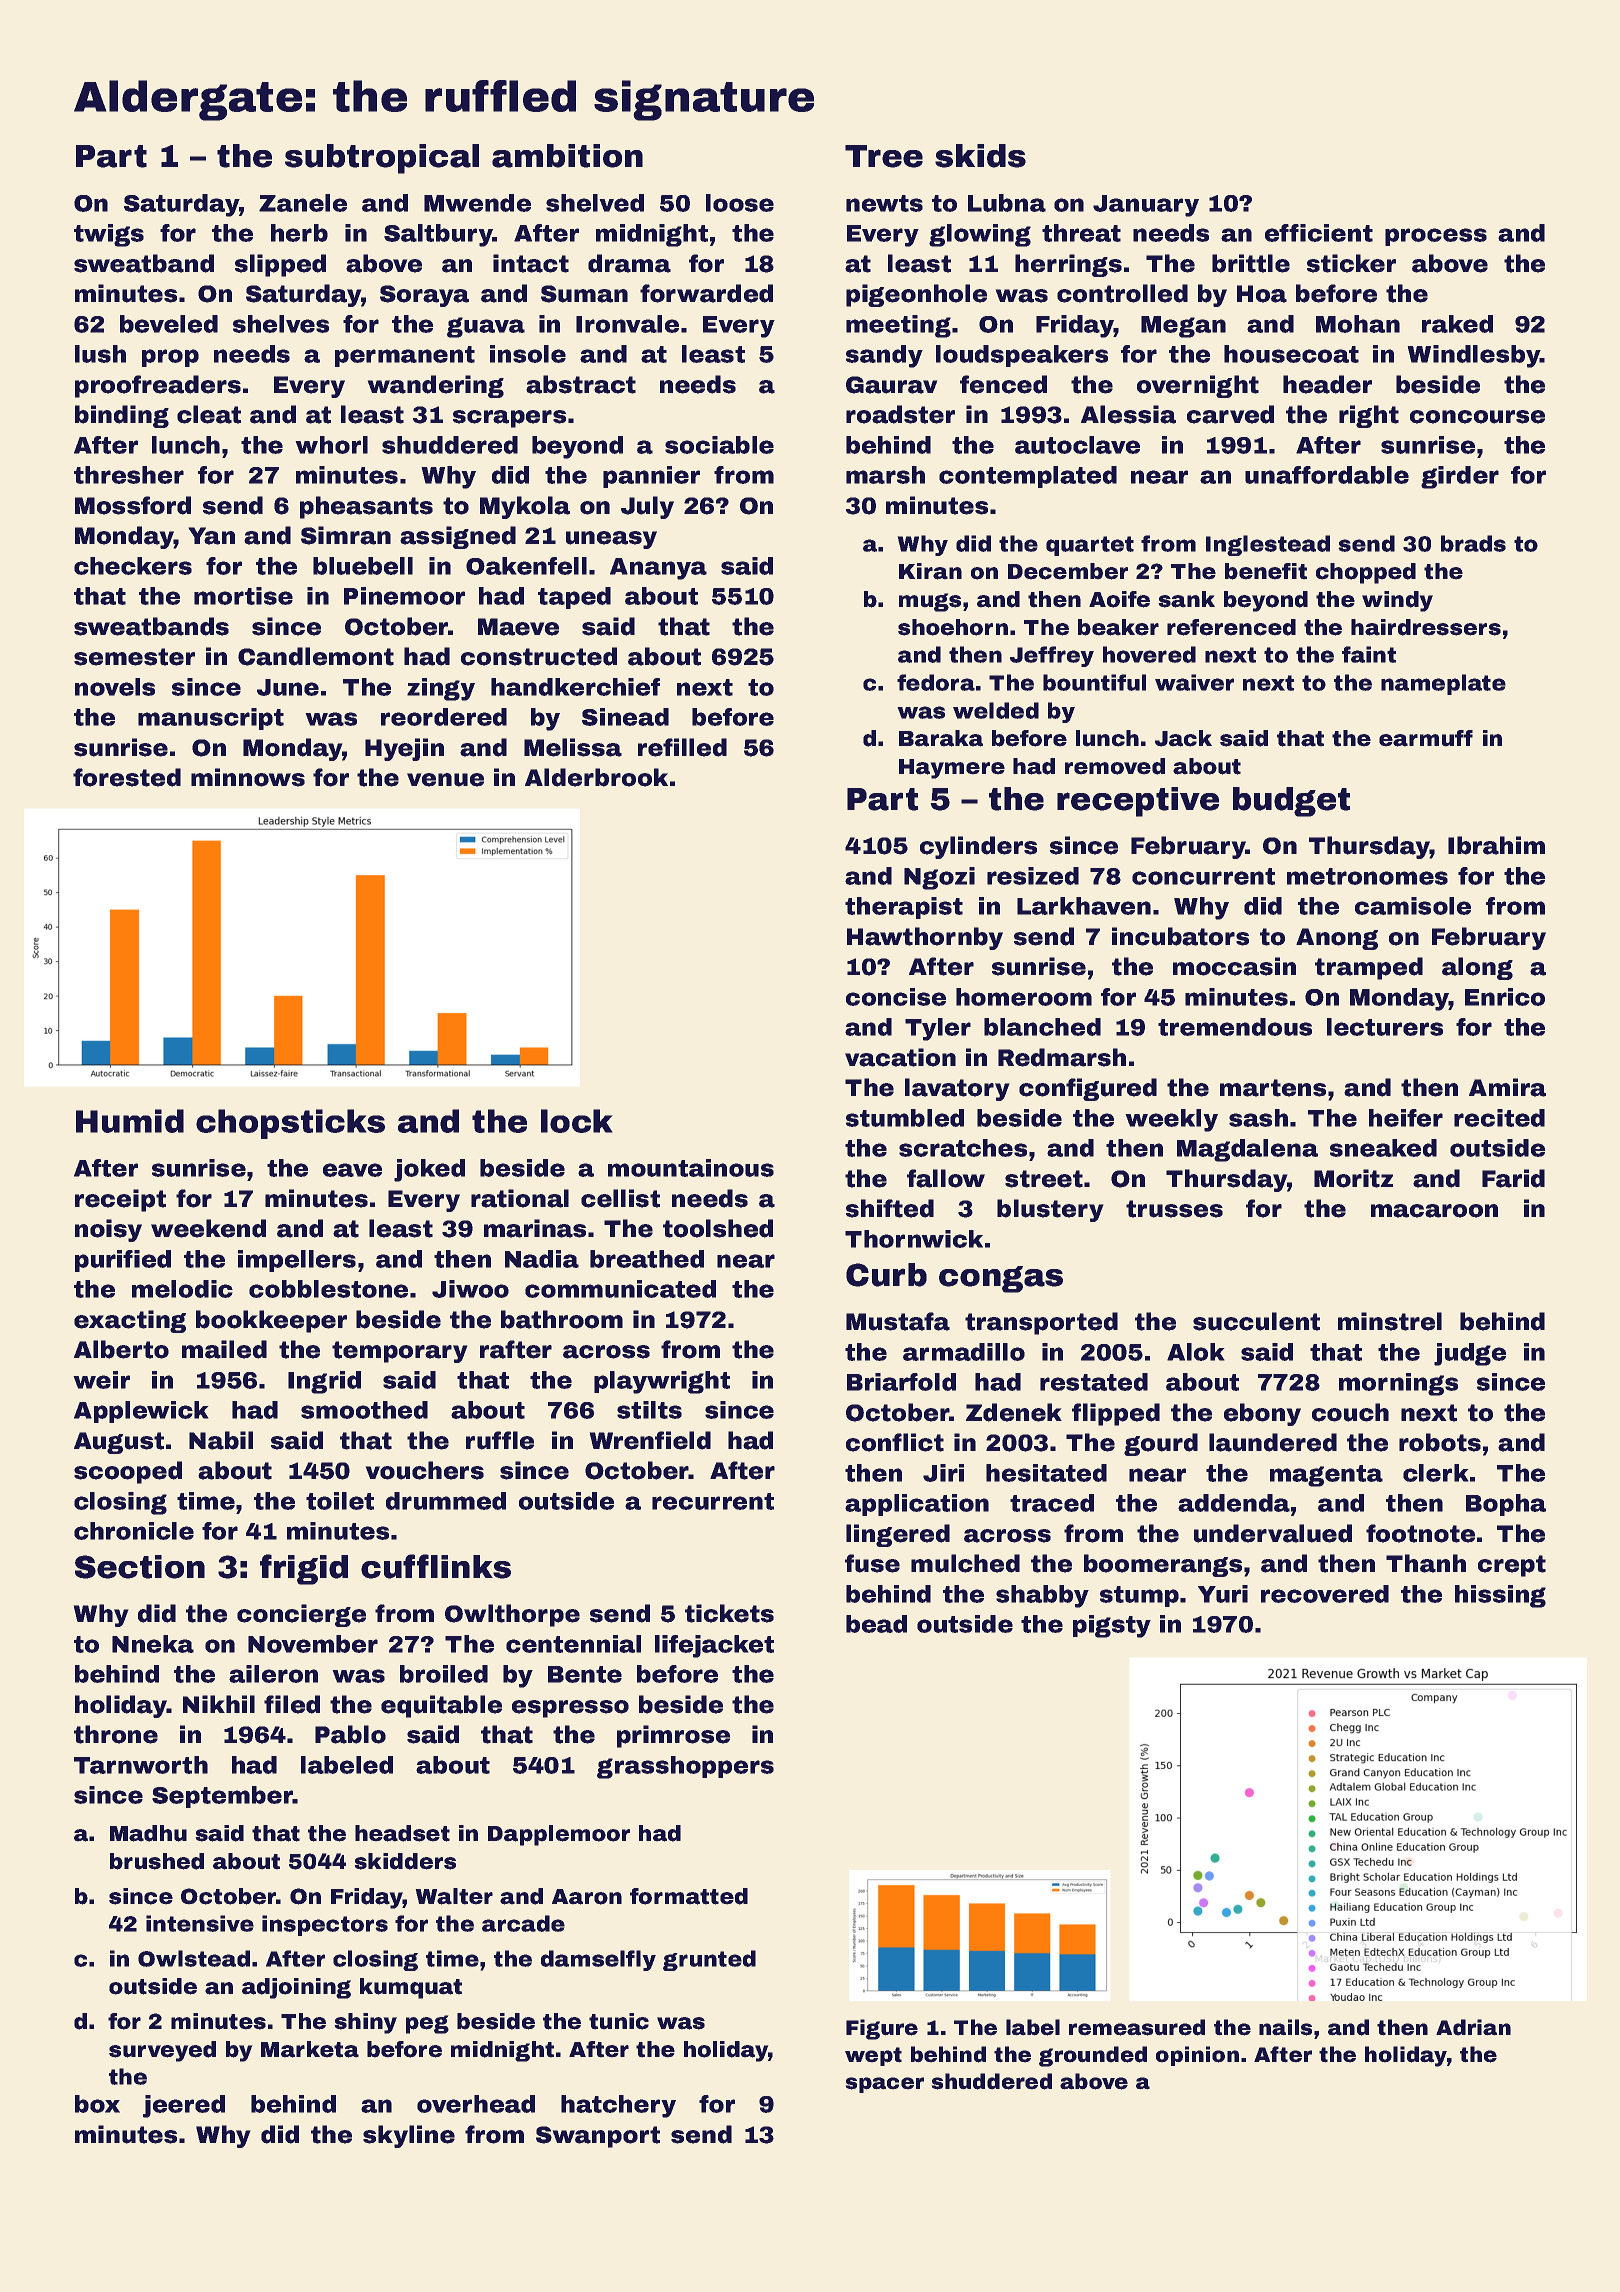  Describe the element at coordinates (598, 2137) in the screenshot. I see `Swanport` at that location.
